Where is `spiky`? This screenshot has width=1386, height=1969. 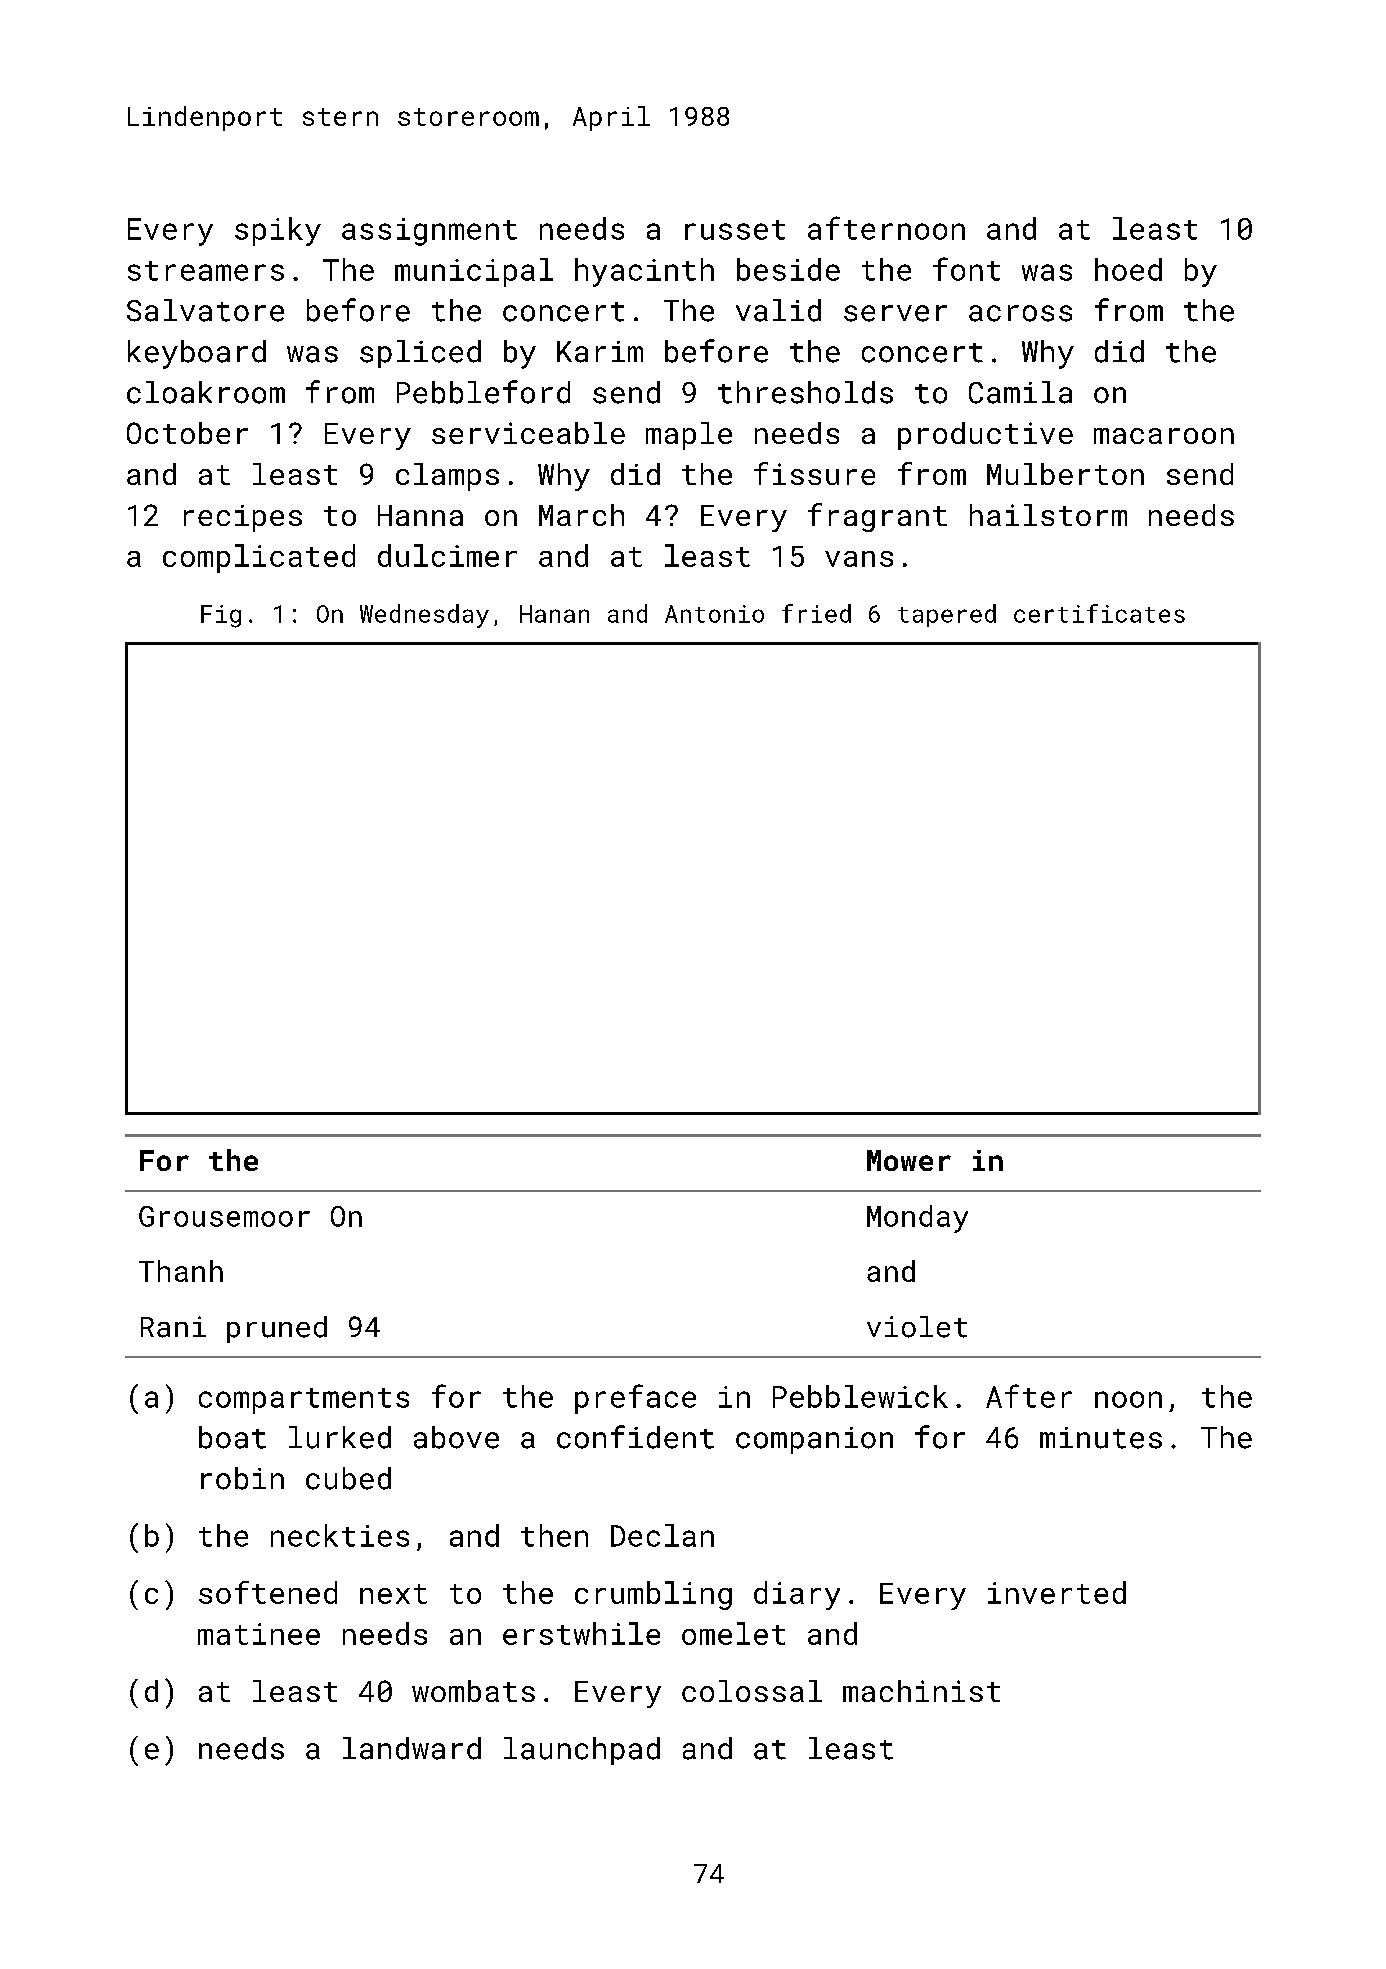 spiky is located at coordinates (278, 231).
